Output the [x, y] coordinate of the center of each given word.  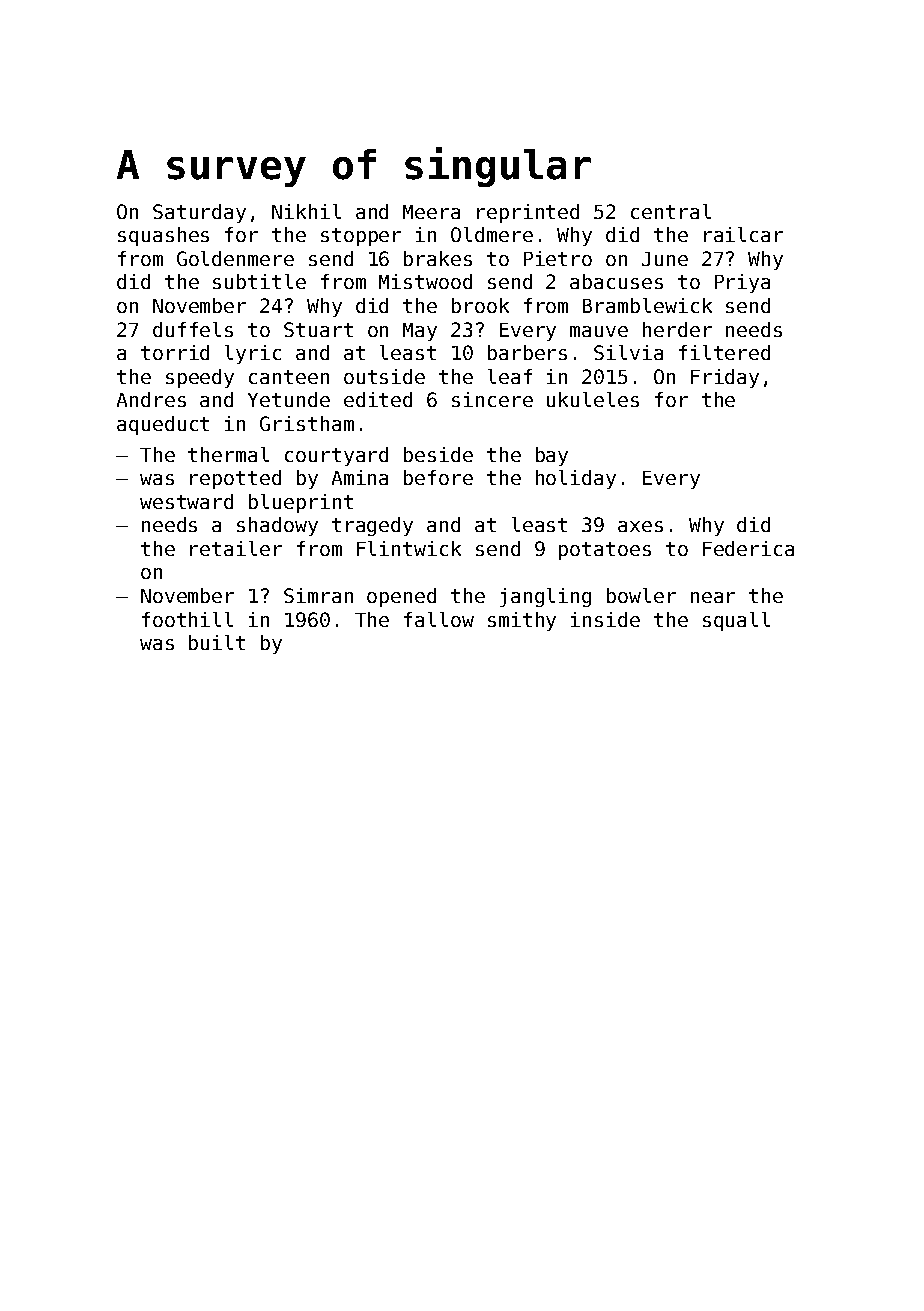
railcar [743, 234]
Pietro [558, 258]
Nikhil [306, 211]
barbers [527, 352]
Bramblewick [647, 305]
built [217, 642]
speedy [200, 378]
